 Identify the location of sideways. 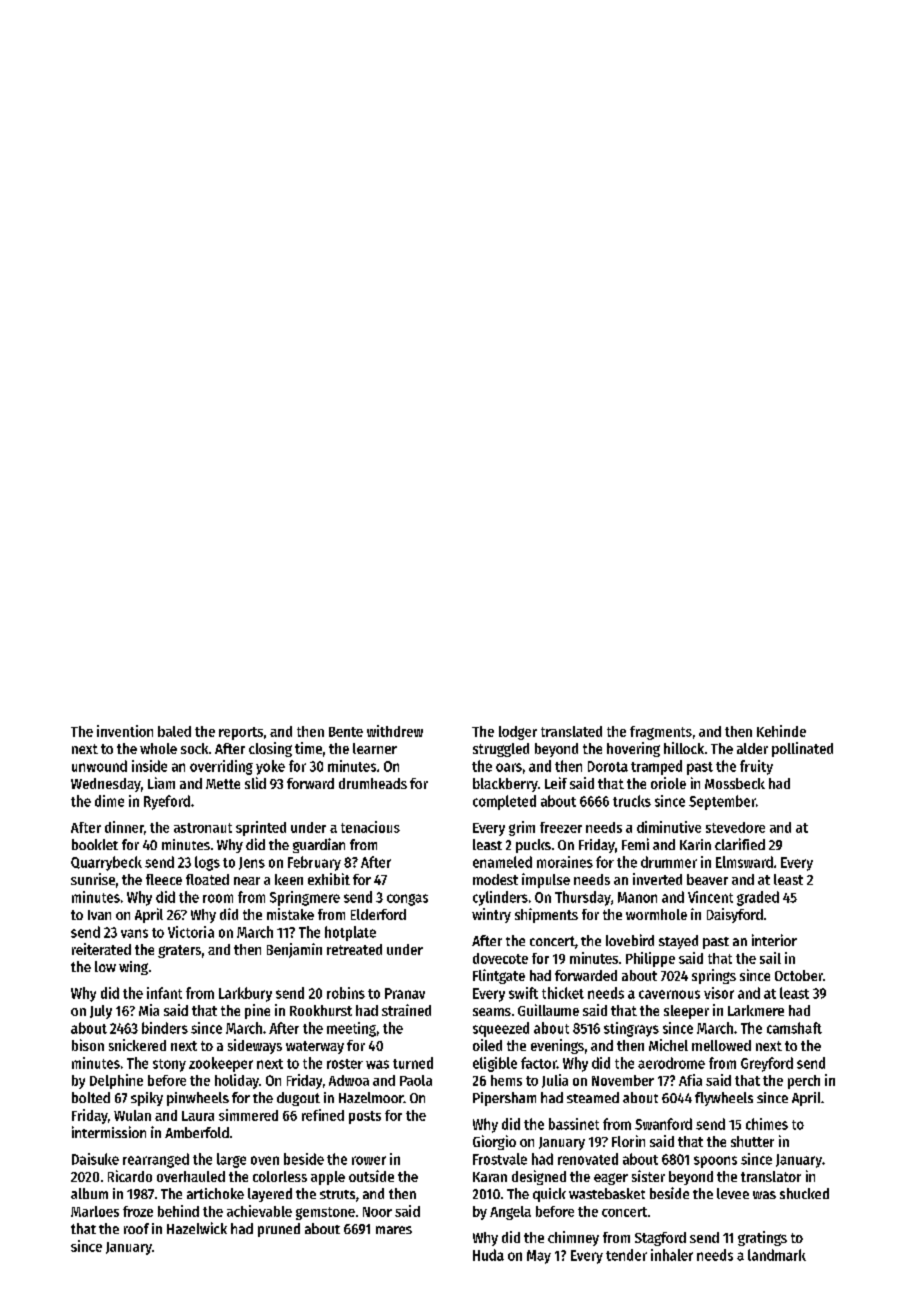
(255, 1046).
